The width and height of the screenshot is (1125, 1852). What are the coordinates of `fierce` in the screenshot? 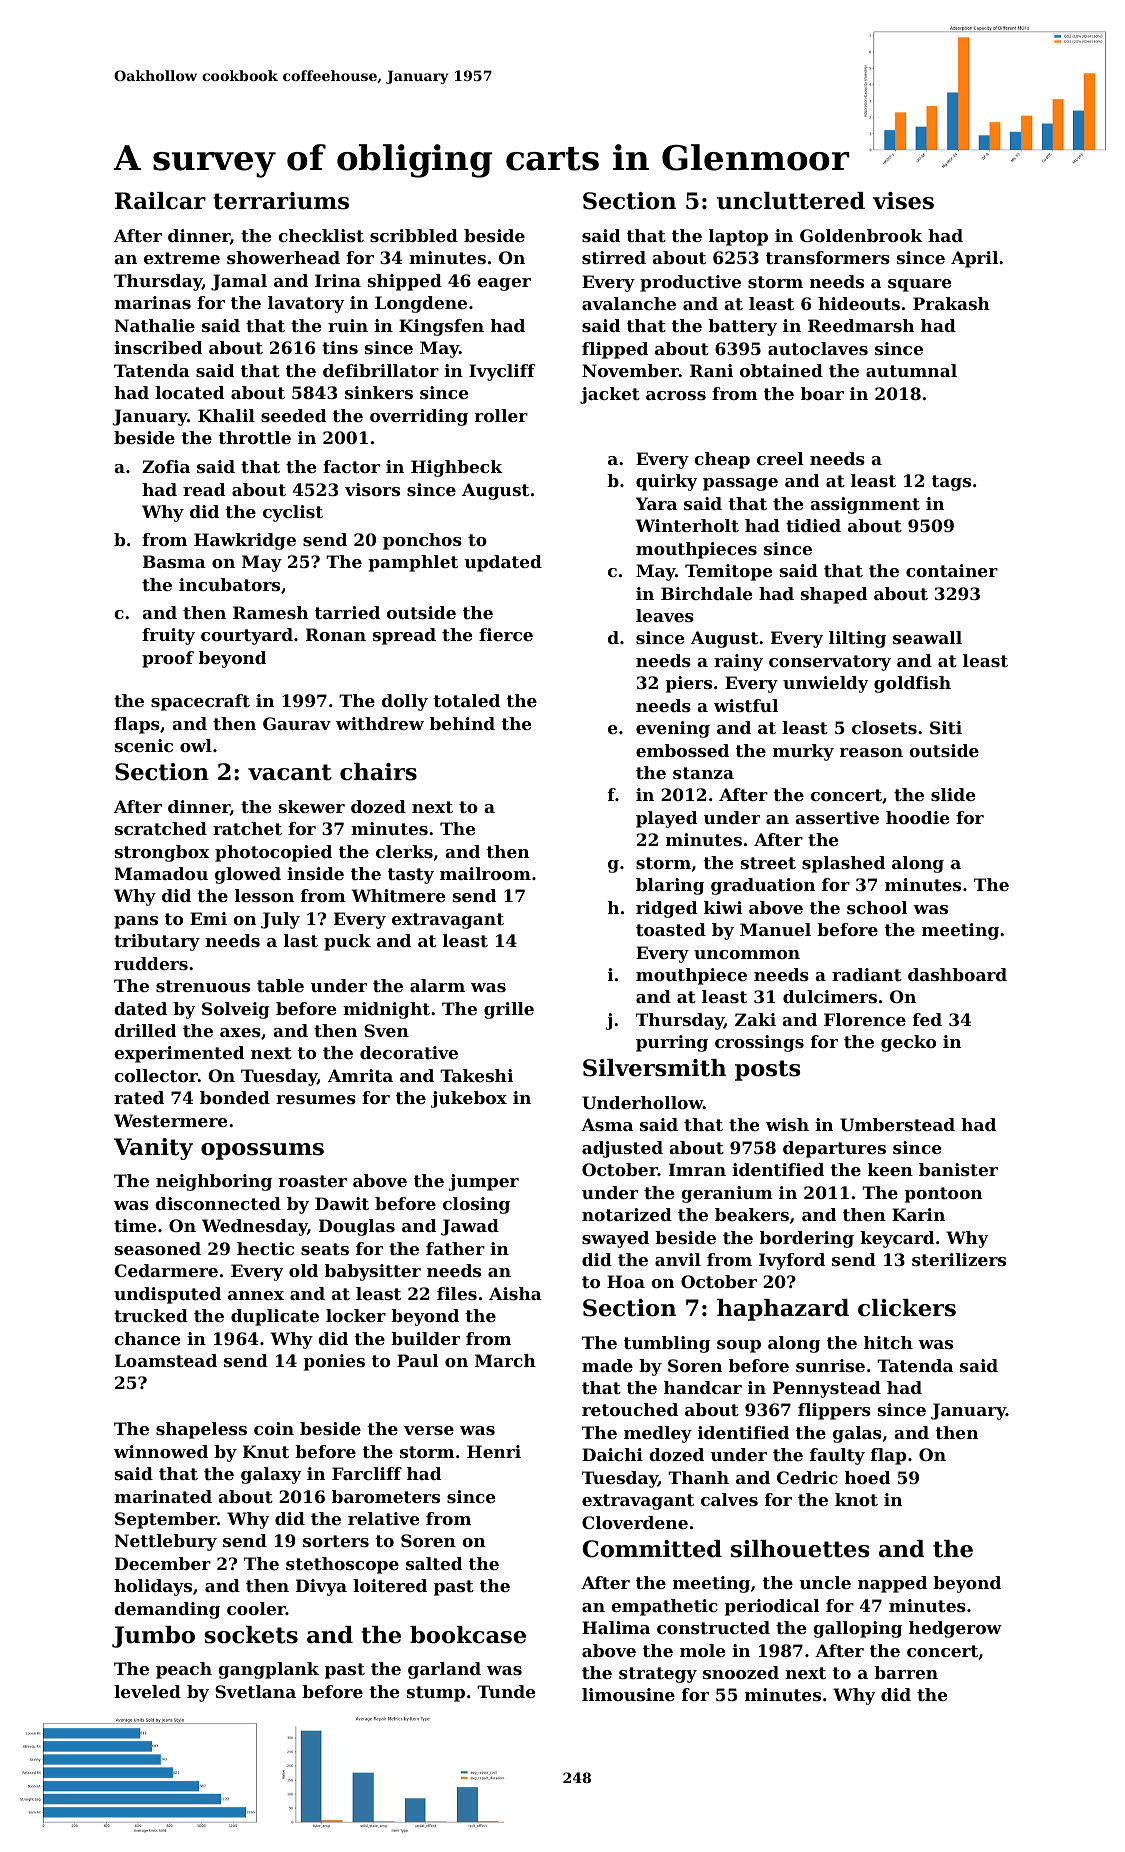 It's located at (506, 634).
